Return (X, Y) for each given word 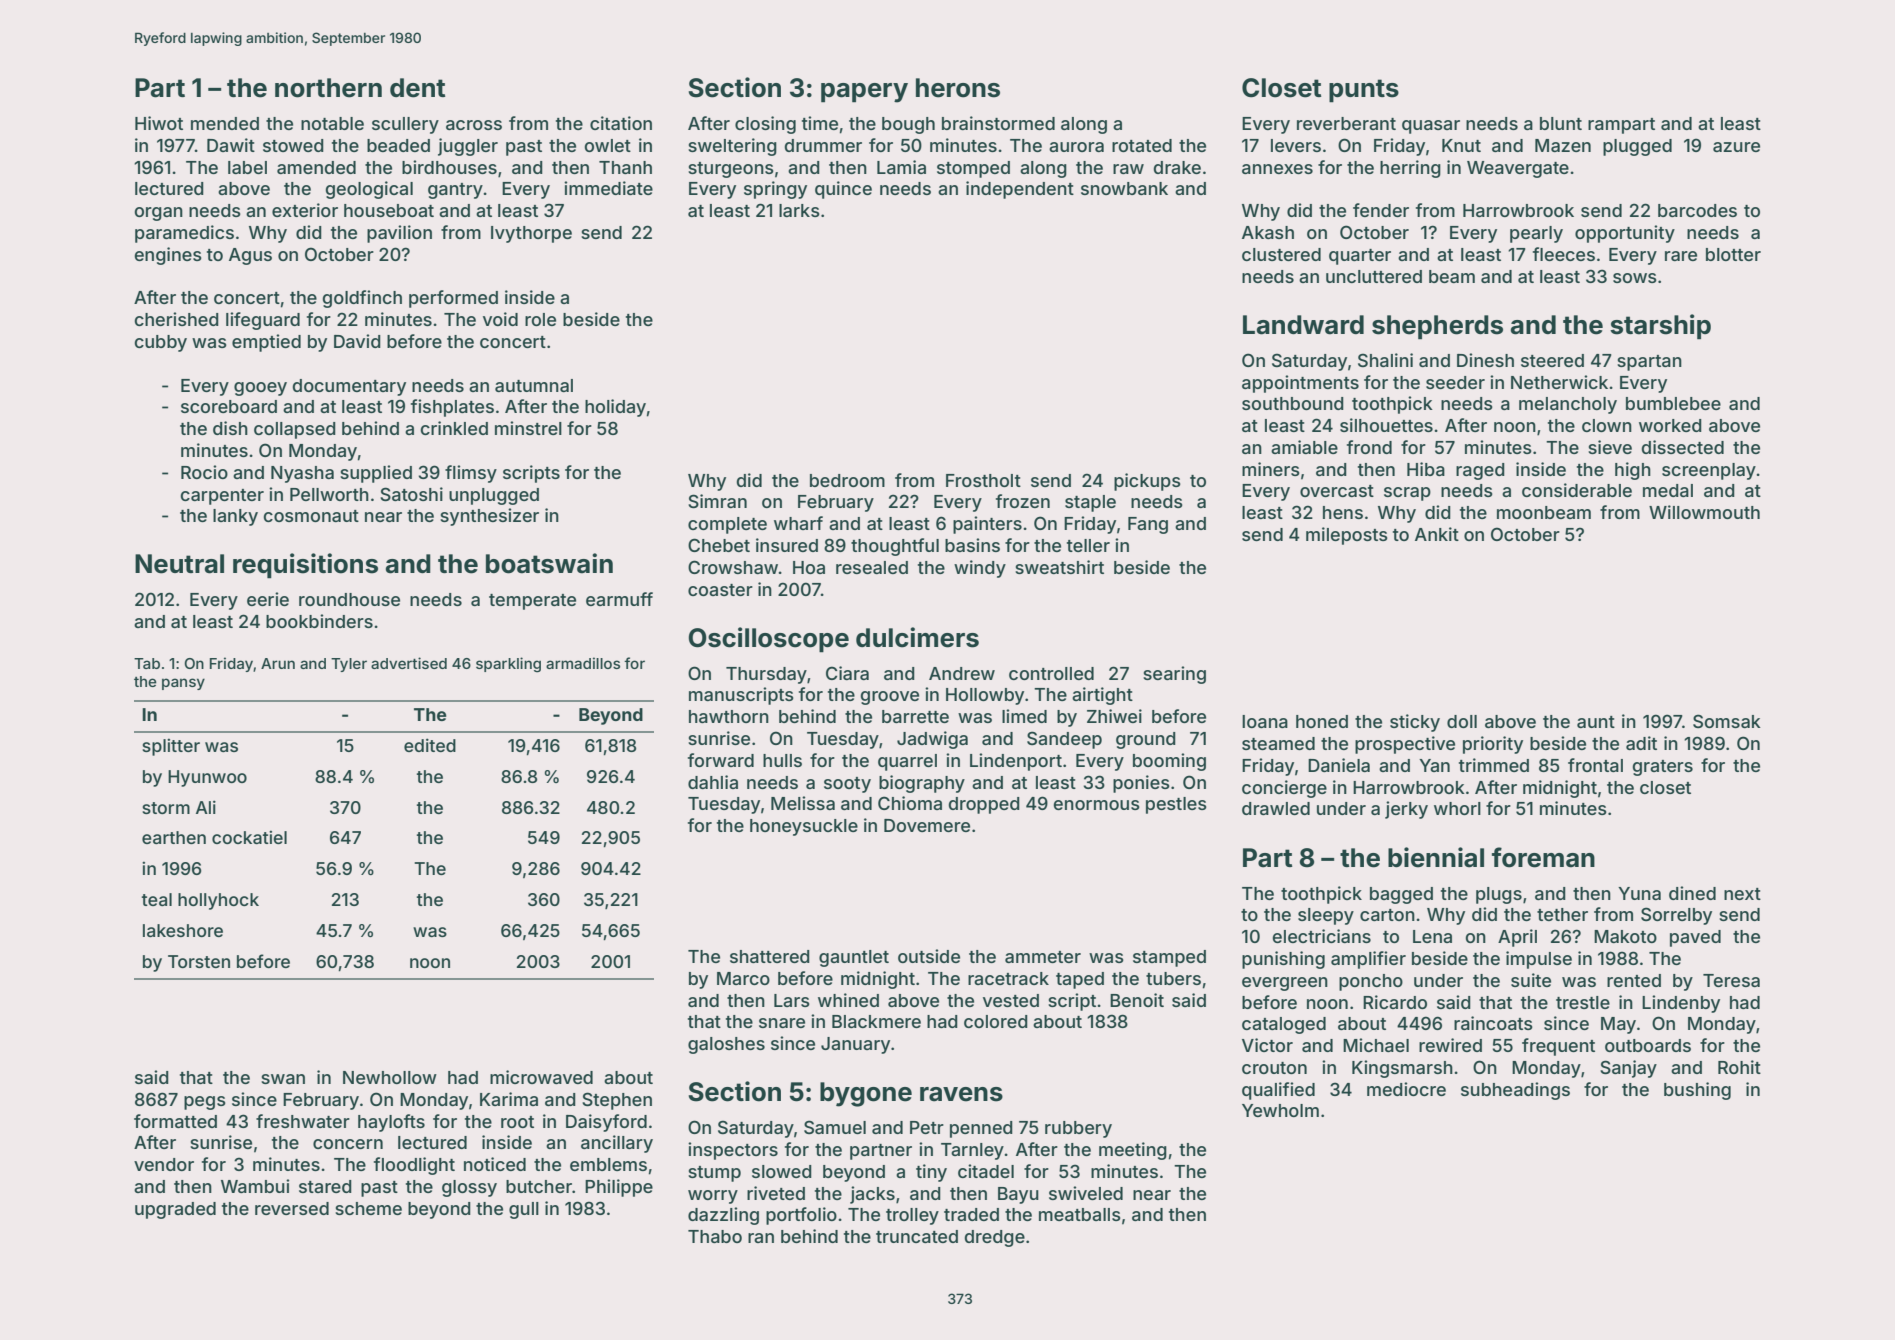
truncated (917, 1236)
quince (843, 190)
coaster (720, 590)
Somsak (1727, 721)
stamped (1169, 958)
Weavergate (1518, 169)
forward (721, 760)
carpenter (222, 497)
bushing (1697, 1091)
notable (332, 123)
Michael (1376, 1045)
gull (524, 1210)
